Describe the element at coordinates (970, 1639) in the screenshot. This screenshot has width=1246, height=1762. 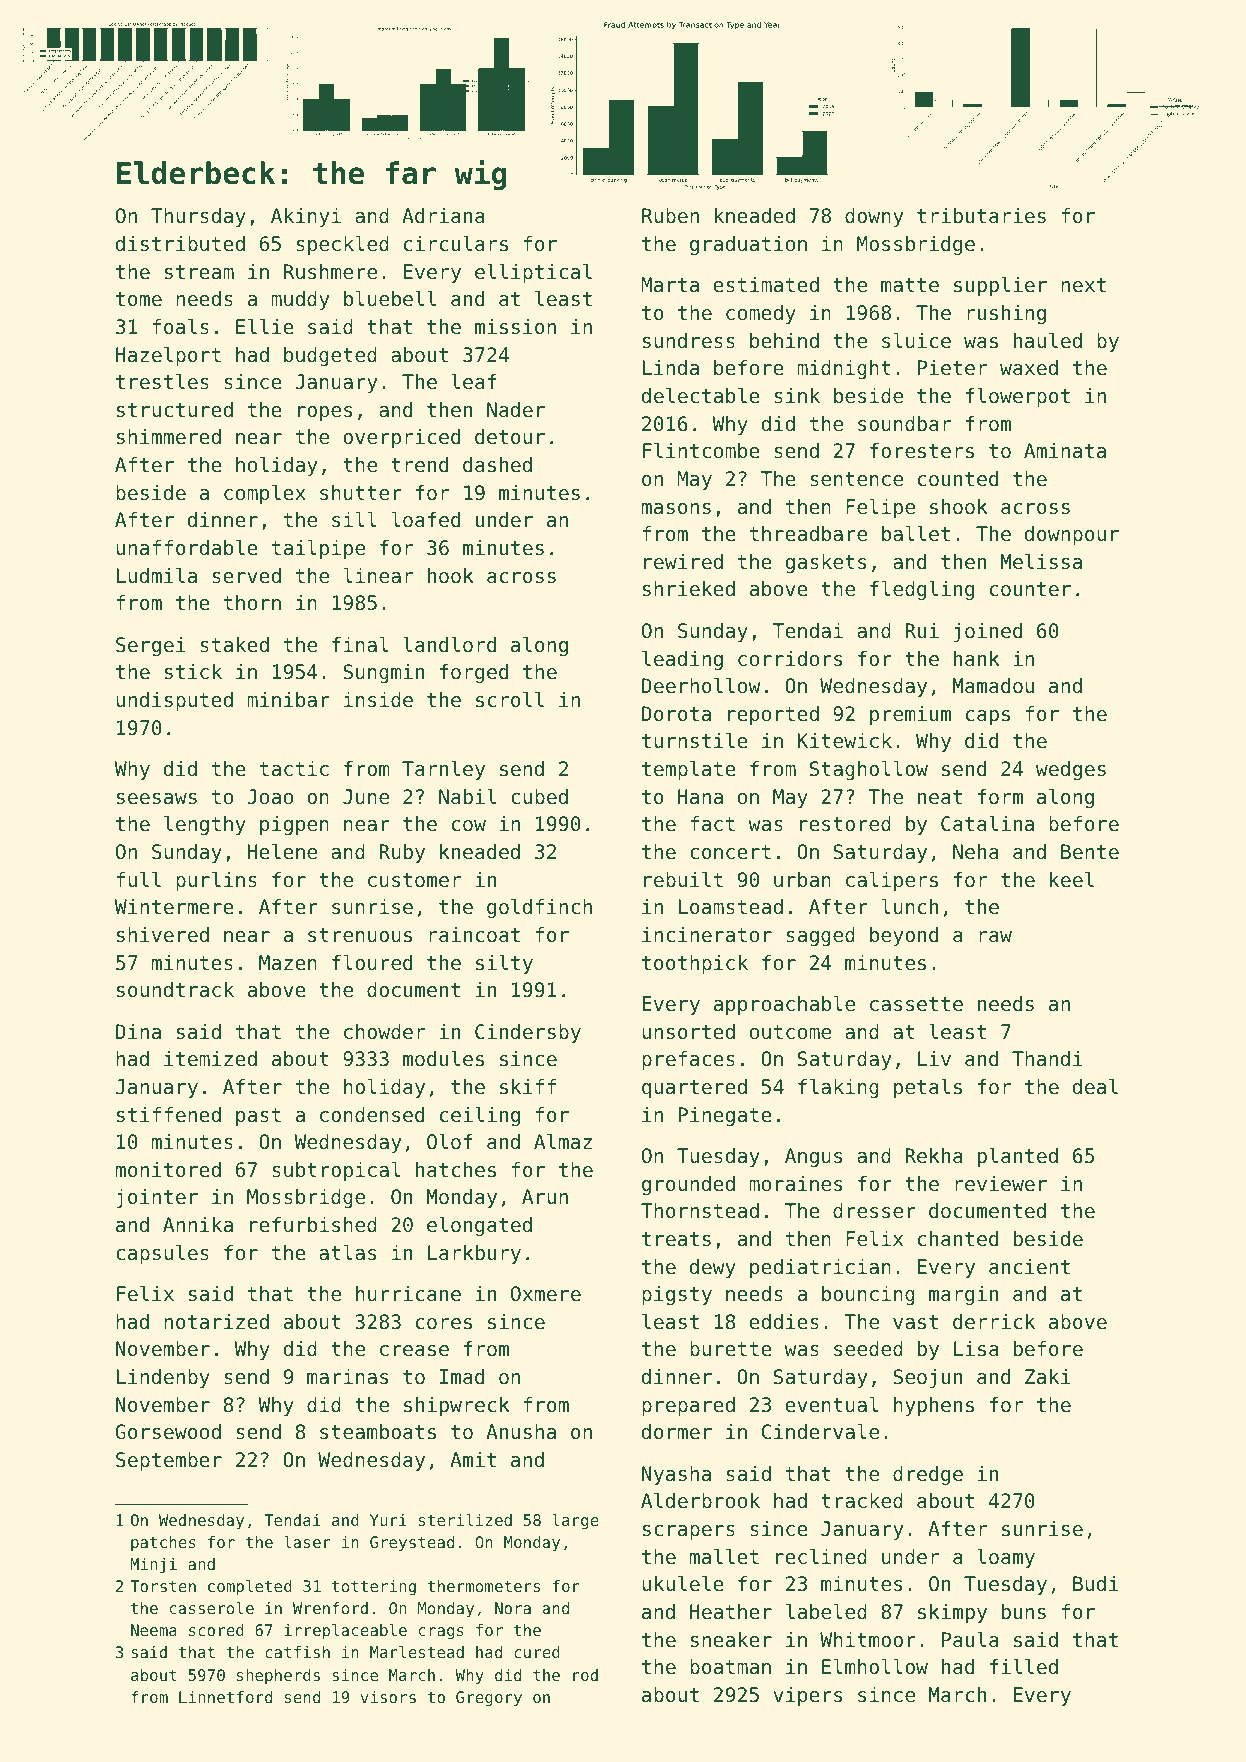
I see `Paula` at that location.
